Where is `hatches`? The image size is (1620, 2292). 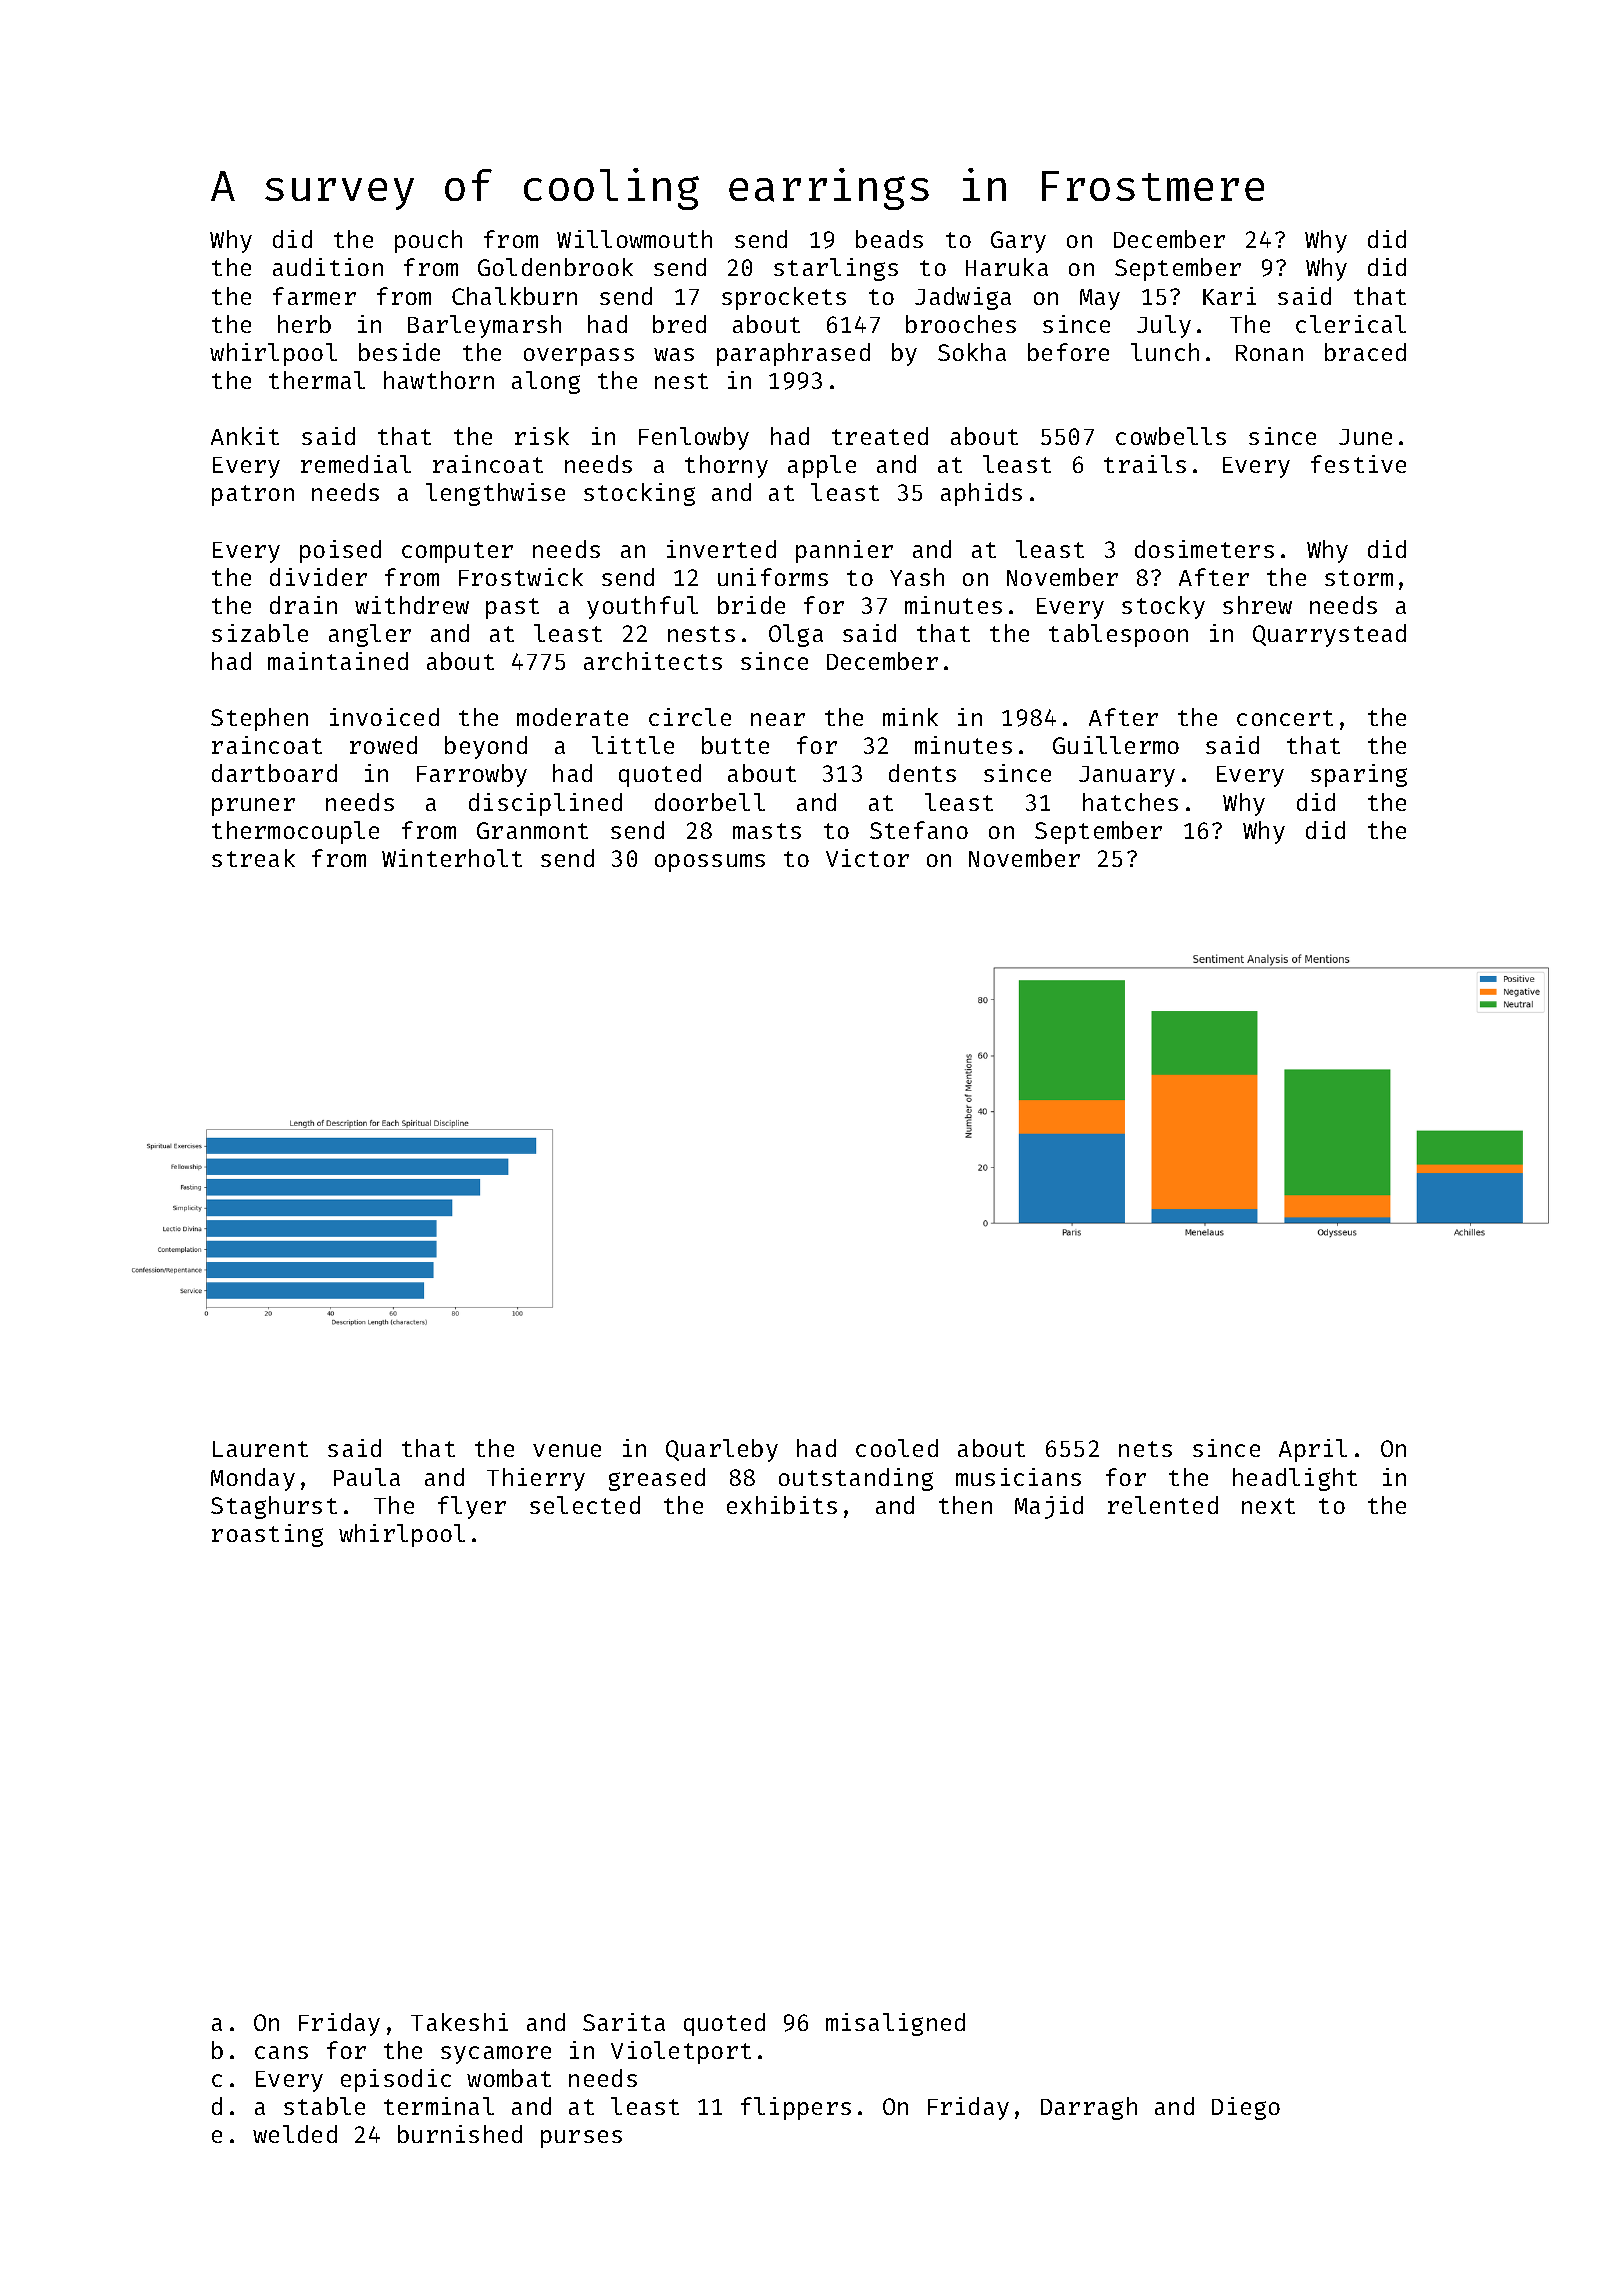 hatches is located at coordinates (1130, 802).
